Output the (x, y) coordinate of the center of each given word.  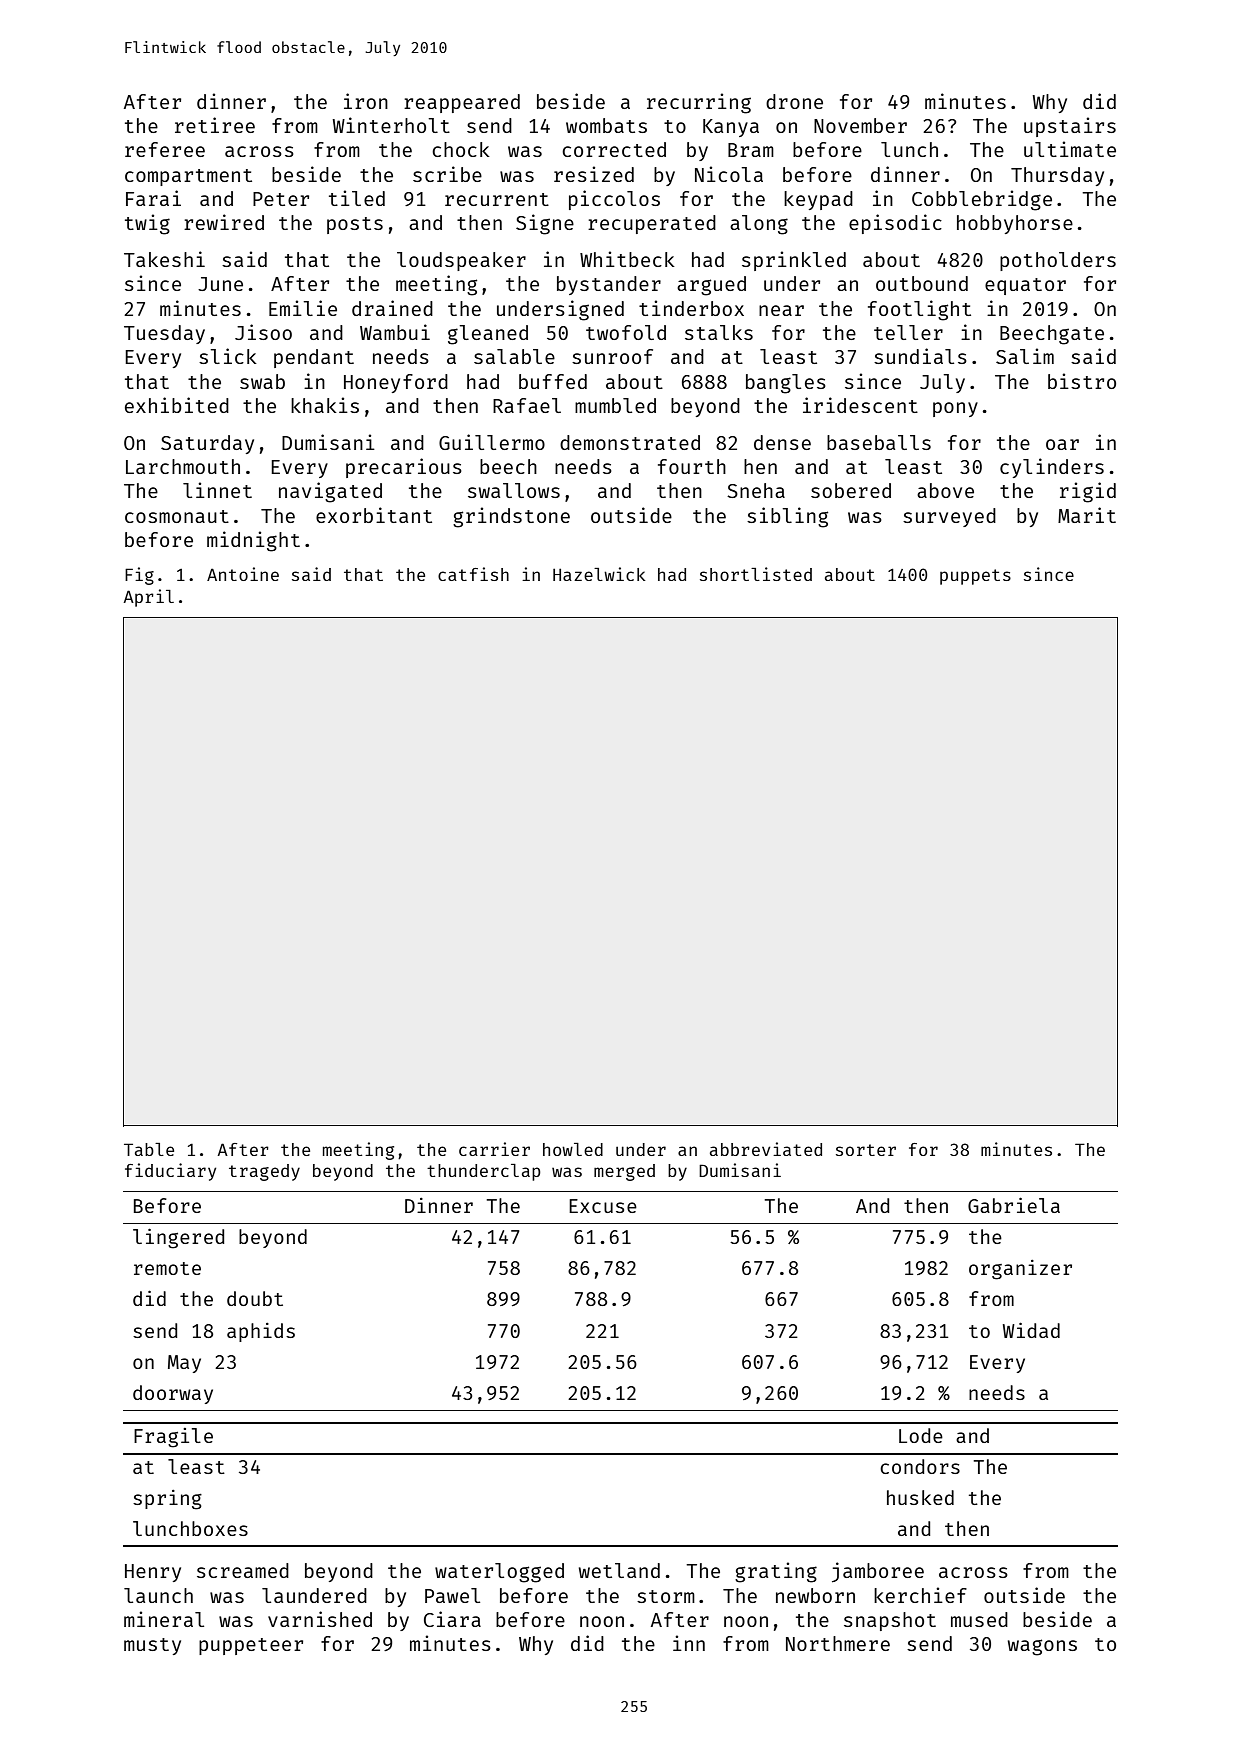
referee (165, 149)
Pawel (452, 1595)
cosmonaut (177, 516)
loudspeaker (461, 261)
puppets (975, 577)
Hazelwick (599, 574)
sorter (866, 1150)
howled (573, 1149)
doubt (255, 1298)
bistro (1082, 381)
